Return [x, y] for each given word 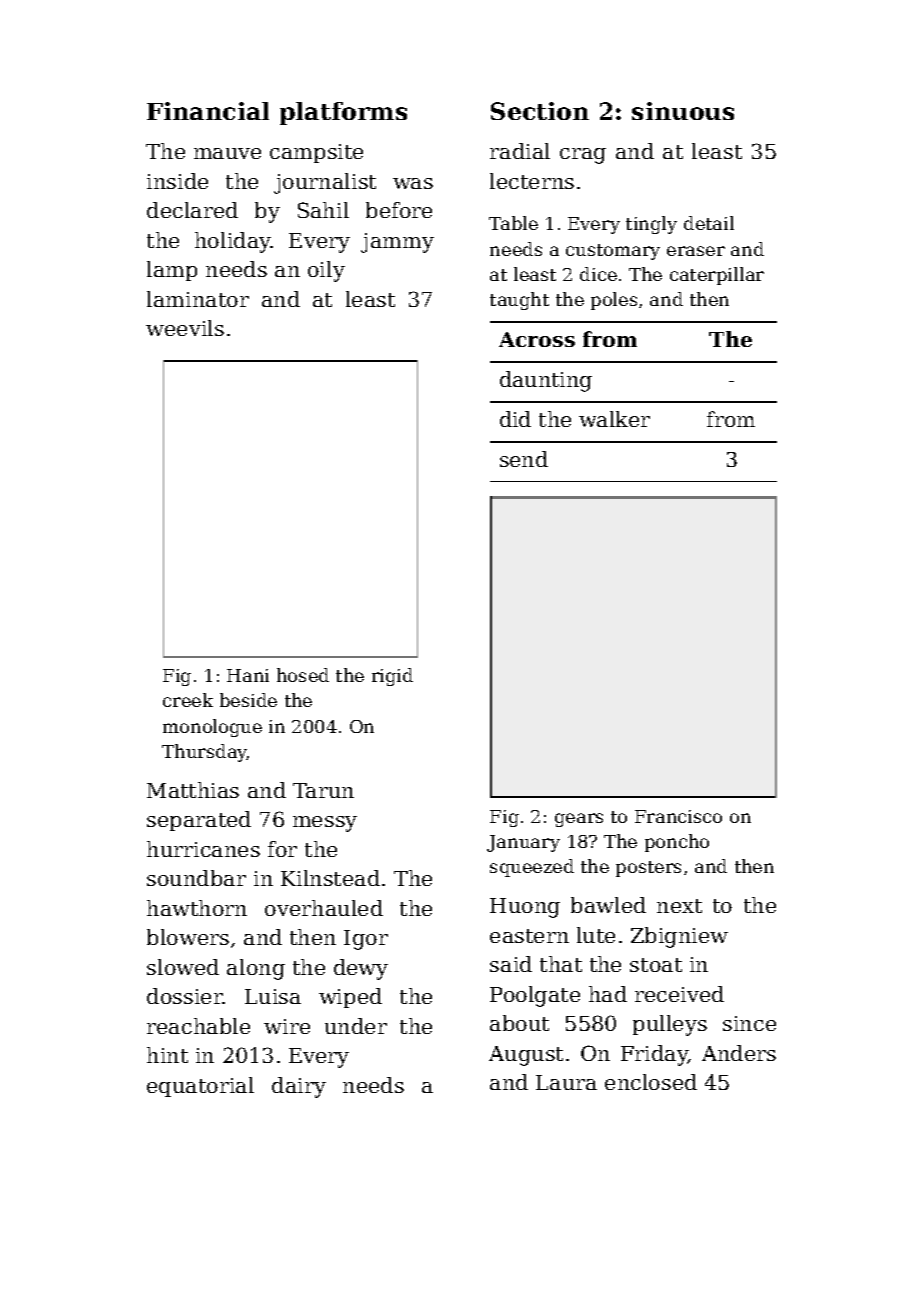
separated [199, 821]
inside [177, 181]
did [515, 419]
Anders [739, 1053]
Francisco [678, 816]
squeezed [532, 868]
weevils [185, 328]
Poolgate [535, 996]
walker [614, 419]
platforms [343, 113]
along [256, 969]
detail [709, 223]
